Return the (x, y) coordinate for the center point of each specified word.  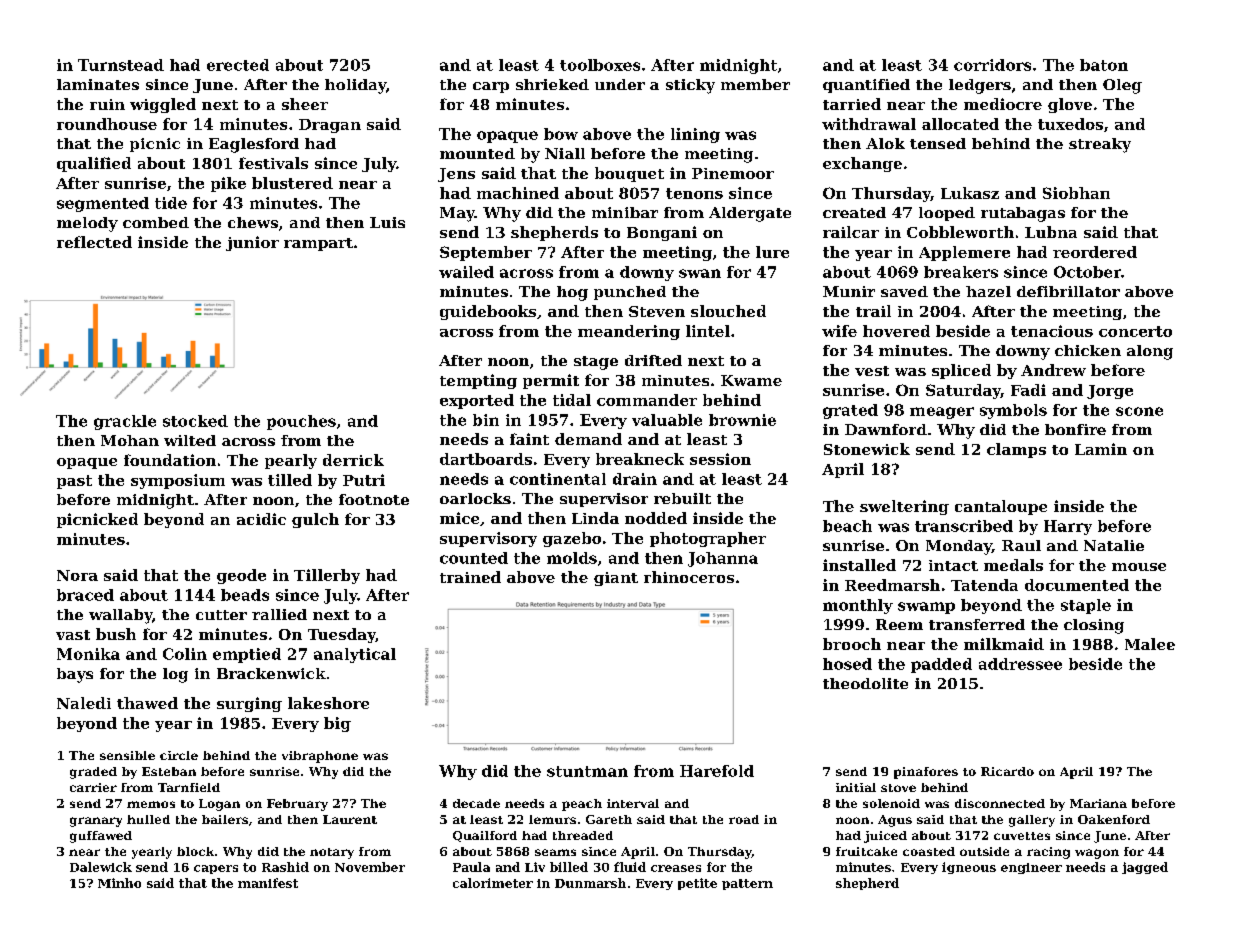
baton (1104, 65)
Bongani (662, 233)
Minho (119, 883)
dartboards (486, 459)
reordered (1095, 252)
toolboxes (600, 65)
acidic (261, 519)
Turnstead (121, 65)
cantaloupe (1001, 507)
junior (252, 243)
